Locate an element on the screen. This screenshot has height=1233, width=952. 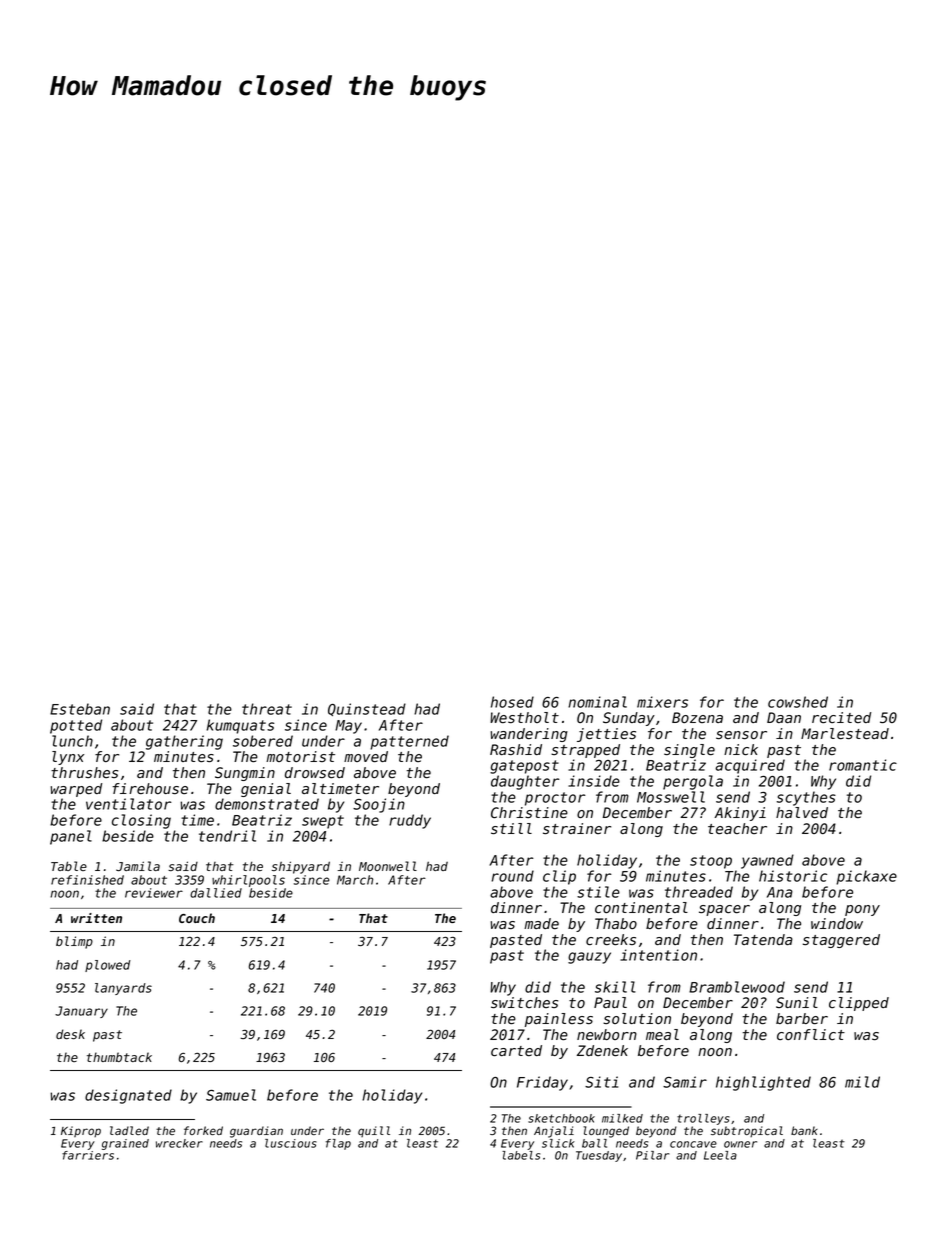
luscious is located at coordinates (291, 1143).
